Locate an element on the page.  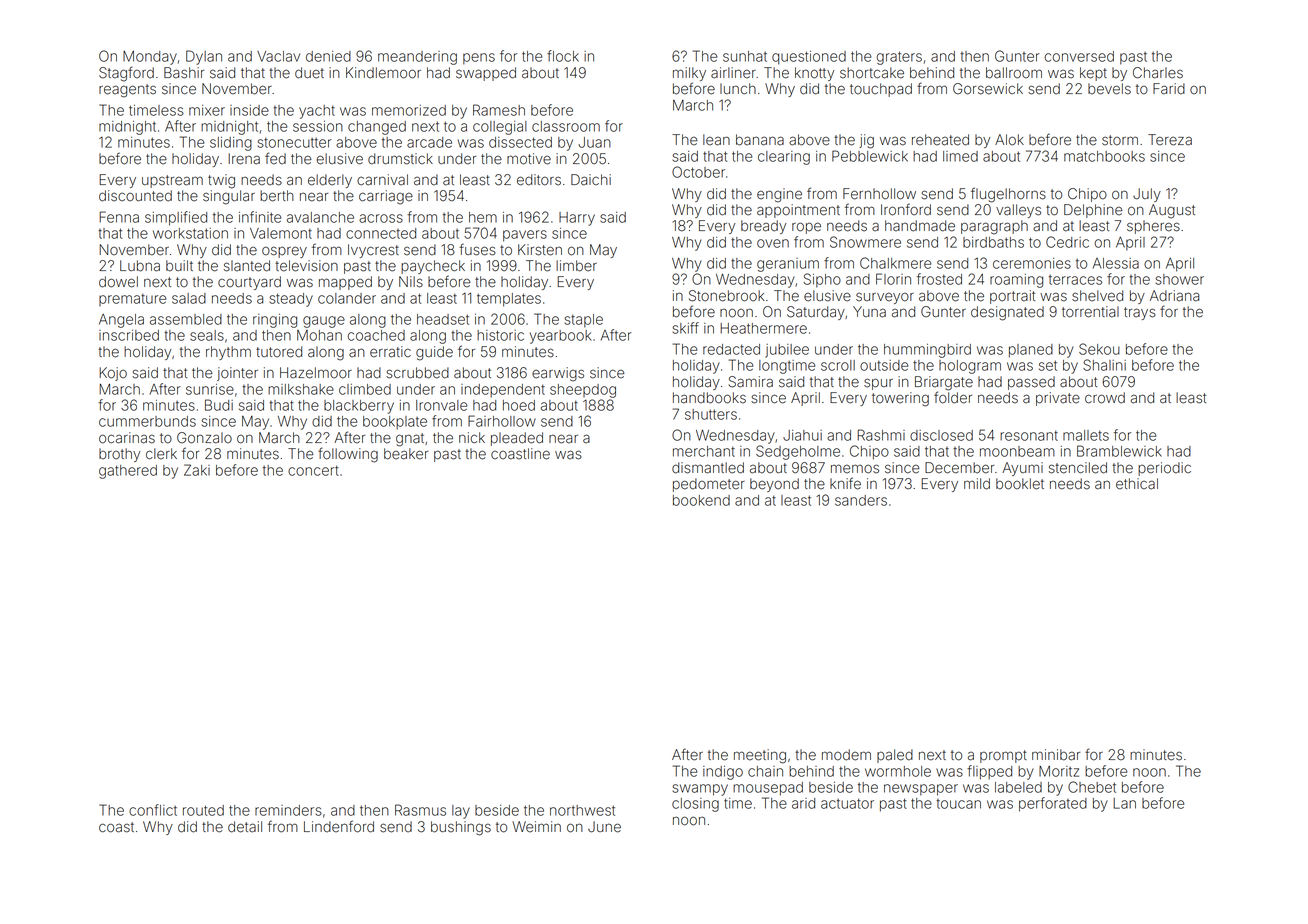
Monday is located at coordinates (150, 58).
